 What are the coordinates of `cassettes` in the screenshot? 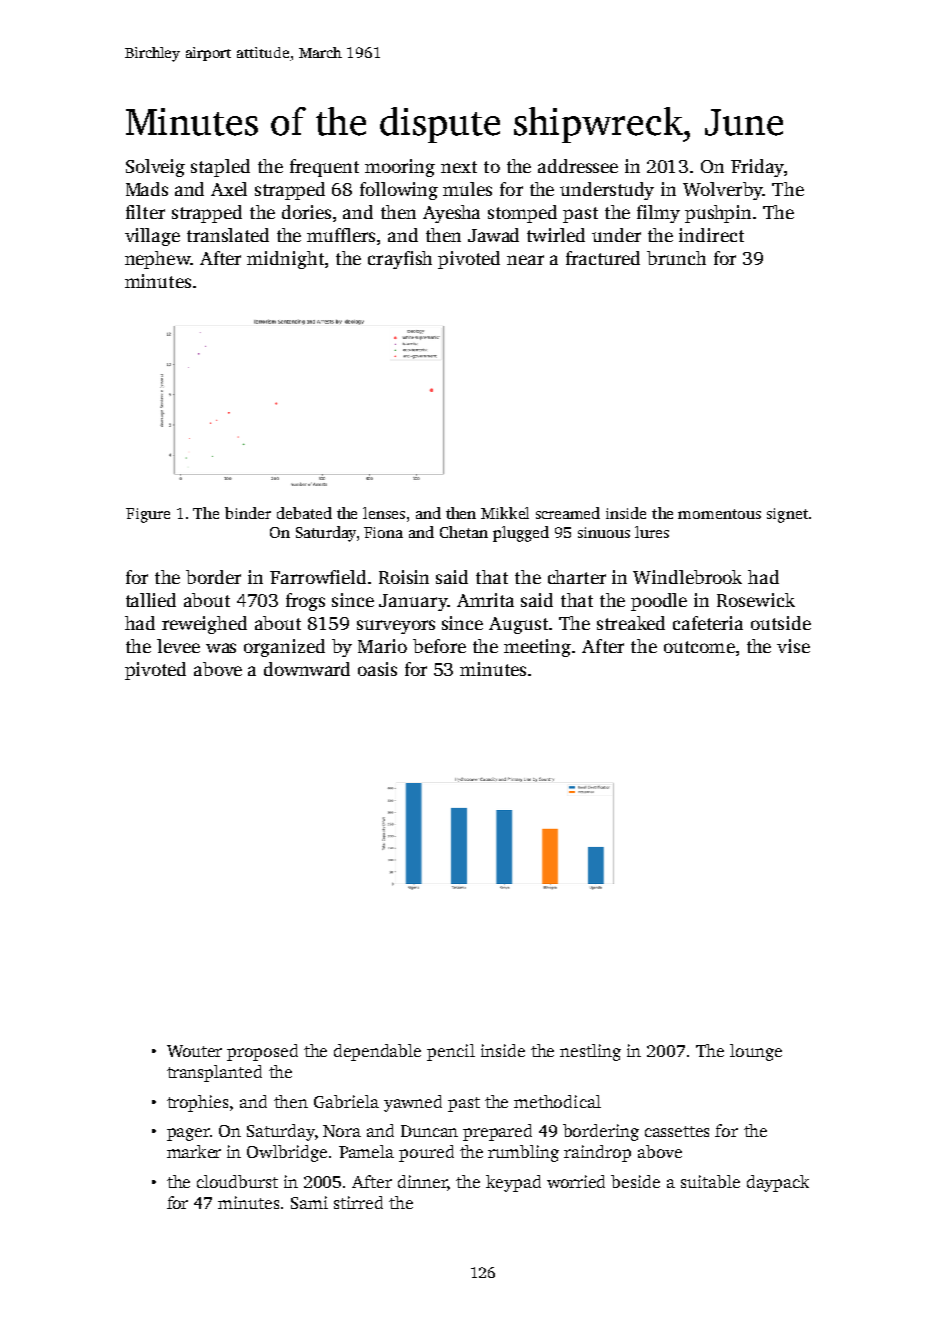 It's located at (677, 1131).
